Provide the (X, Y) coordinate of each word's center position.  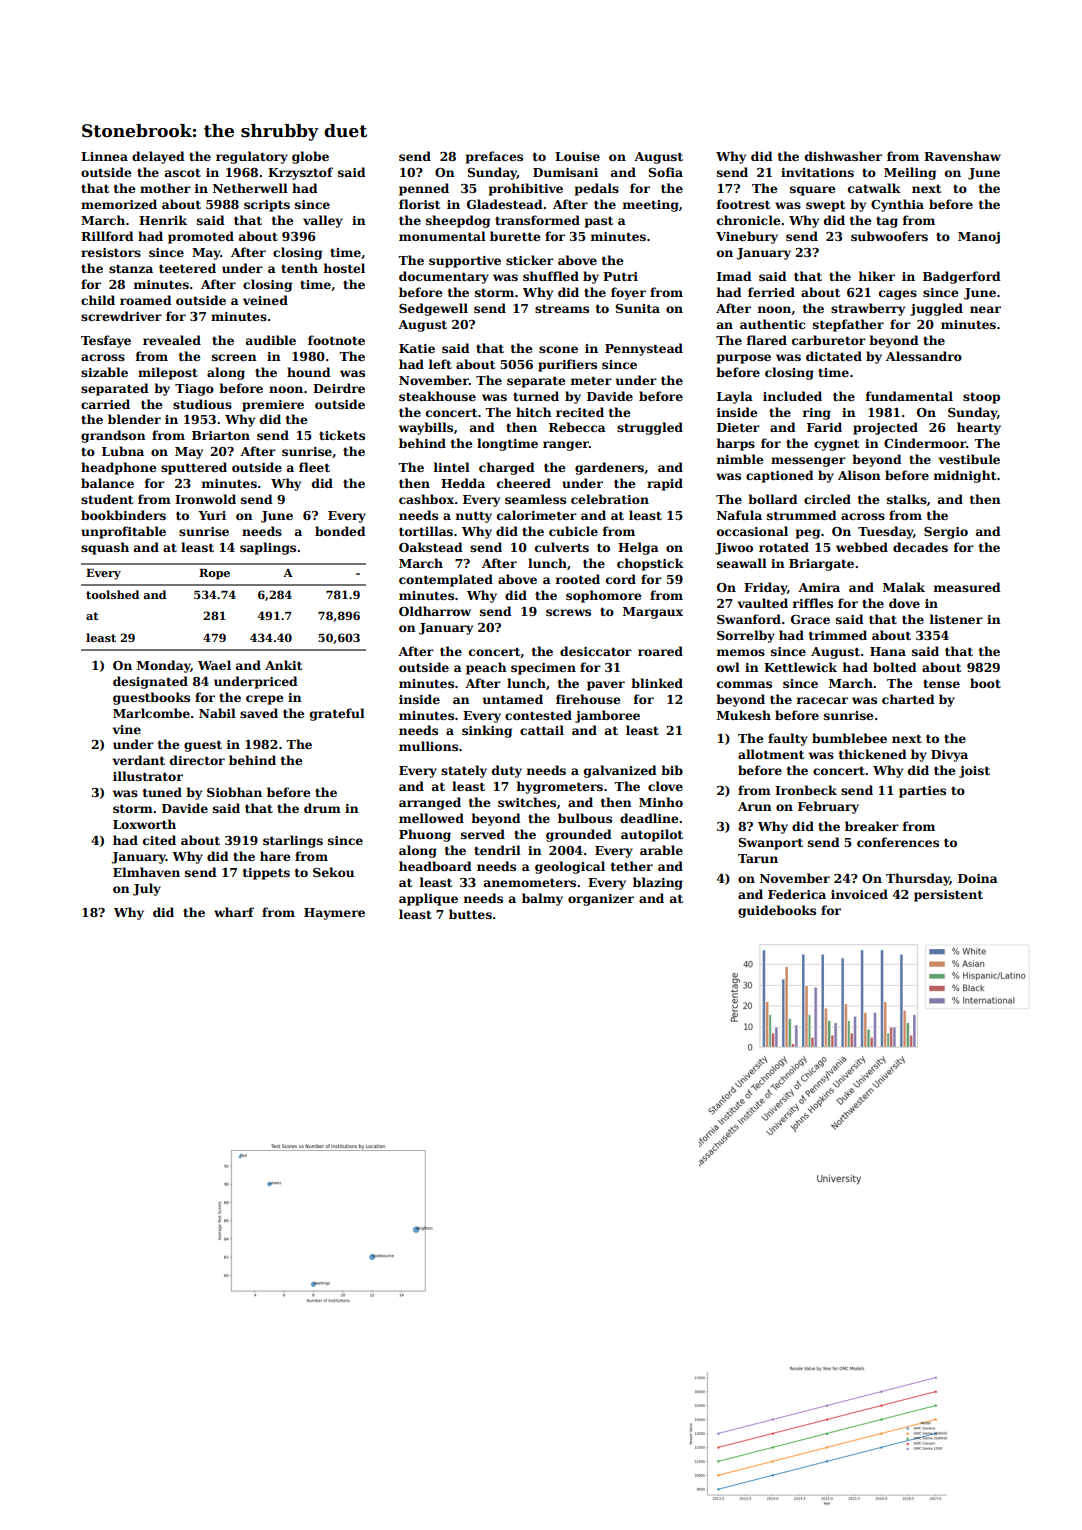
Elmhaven (146, 872)
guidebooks (777, 911)
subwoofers (889, 236)
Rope (214, 574)
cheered (524, 483)
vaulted (762, 603)
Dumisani (565, 172)
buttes (470, 914)
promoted (201, 237)
